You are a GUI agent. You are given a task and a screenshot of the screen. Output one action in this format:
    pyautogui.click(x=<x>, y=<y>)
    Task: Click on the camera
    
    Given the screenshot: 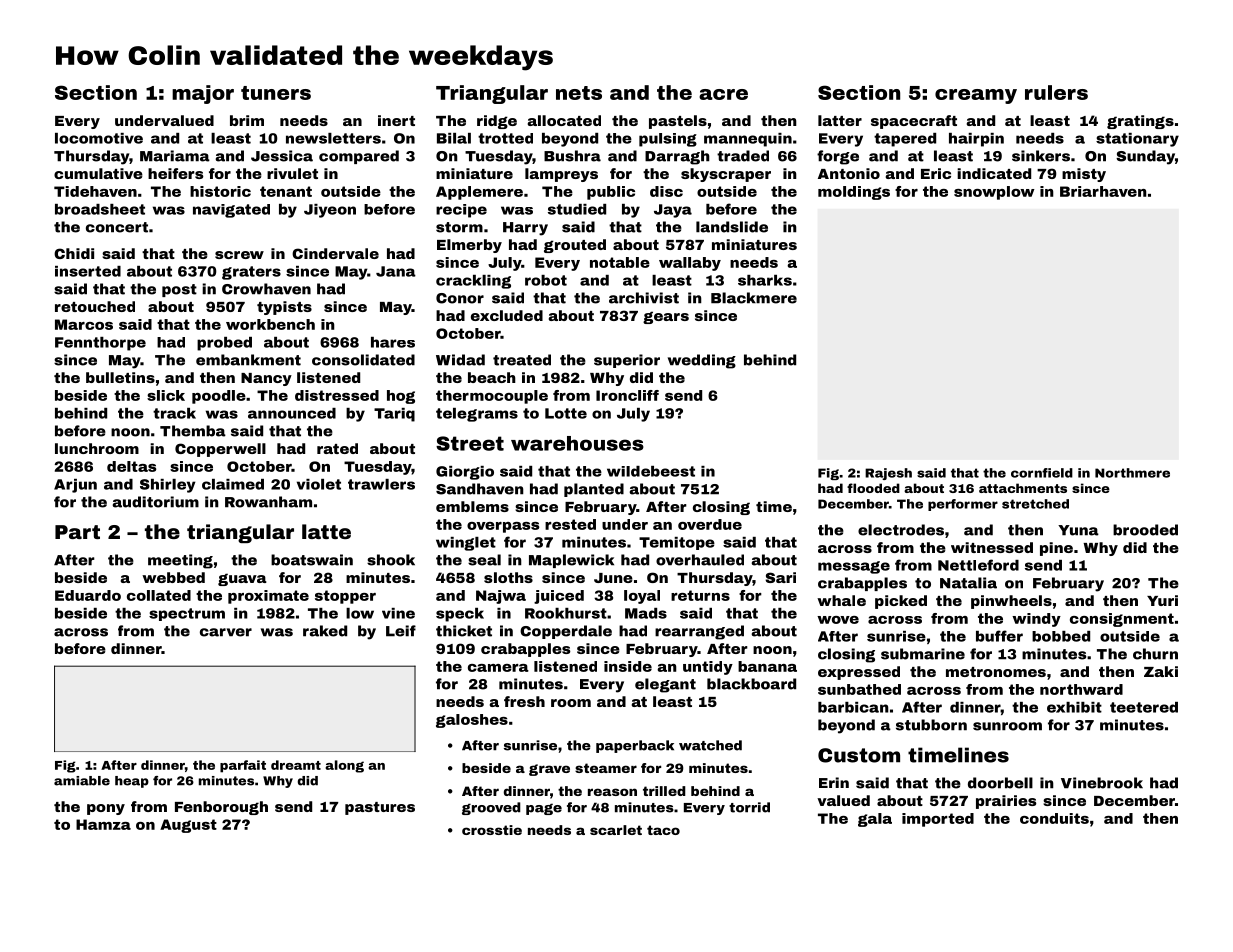 What is the action you would take?
    pyautogui.click(x=498, y=668)
